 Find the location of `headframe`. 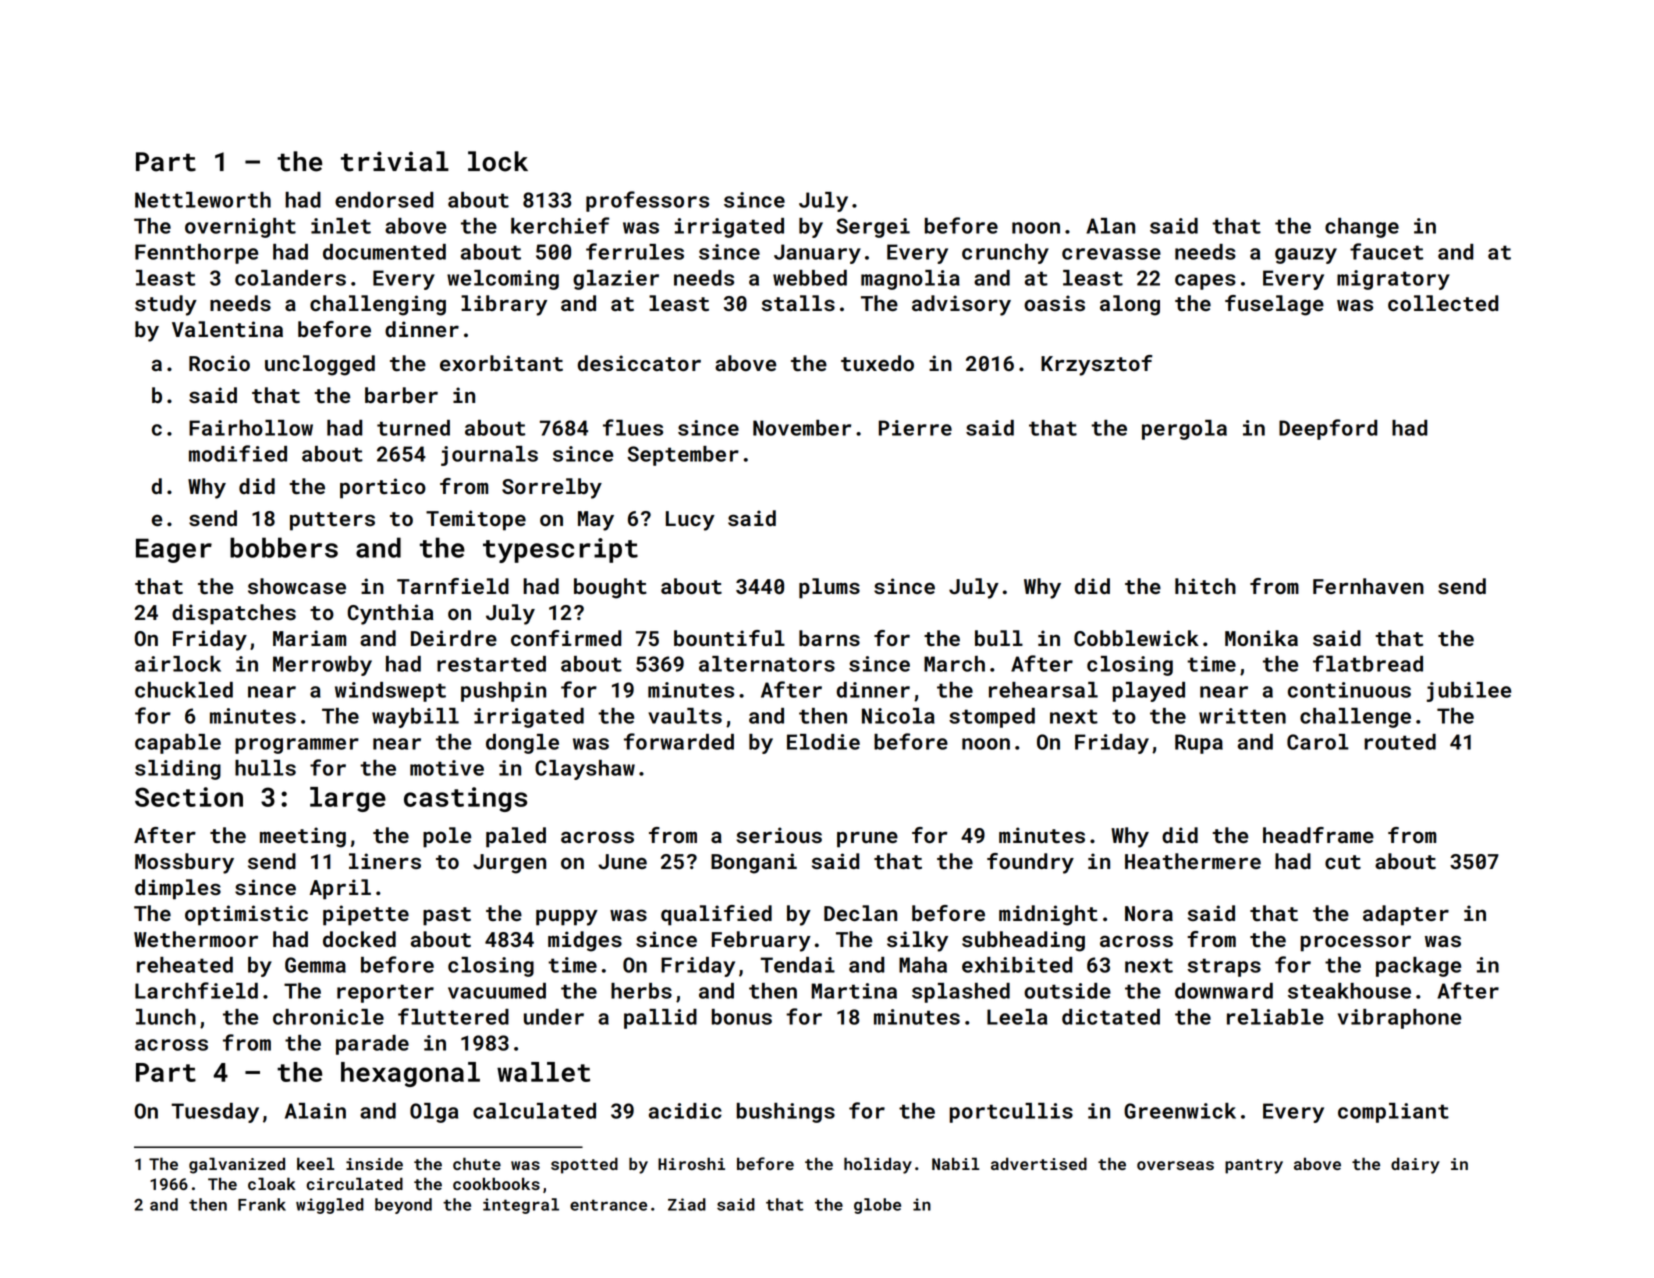

headframe is located at coordinates (1318, 835).
